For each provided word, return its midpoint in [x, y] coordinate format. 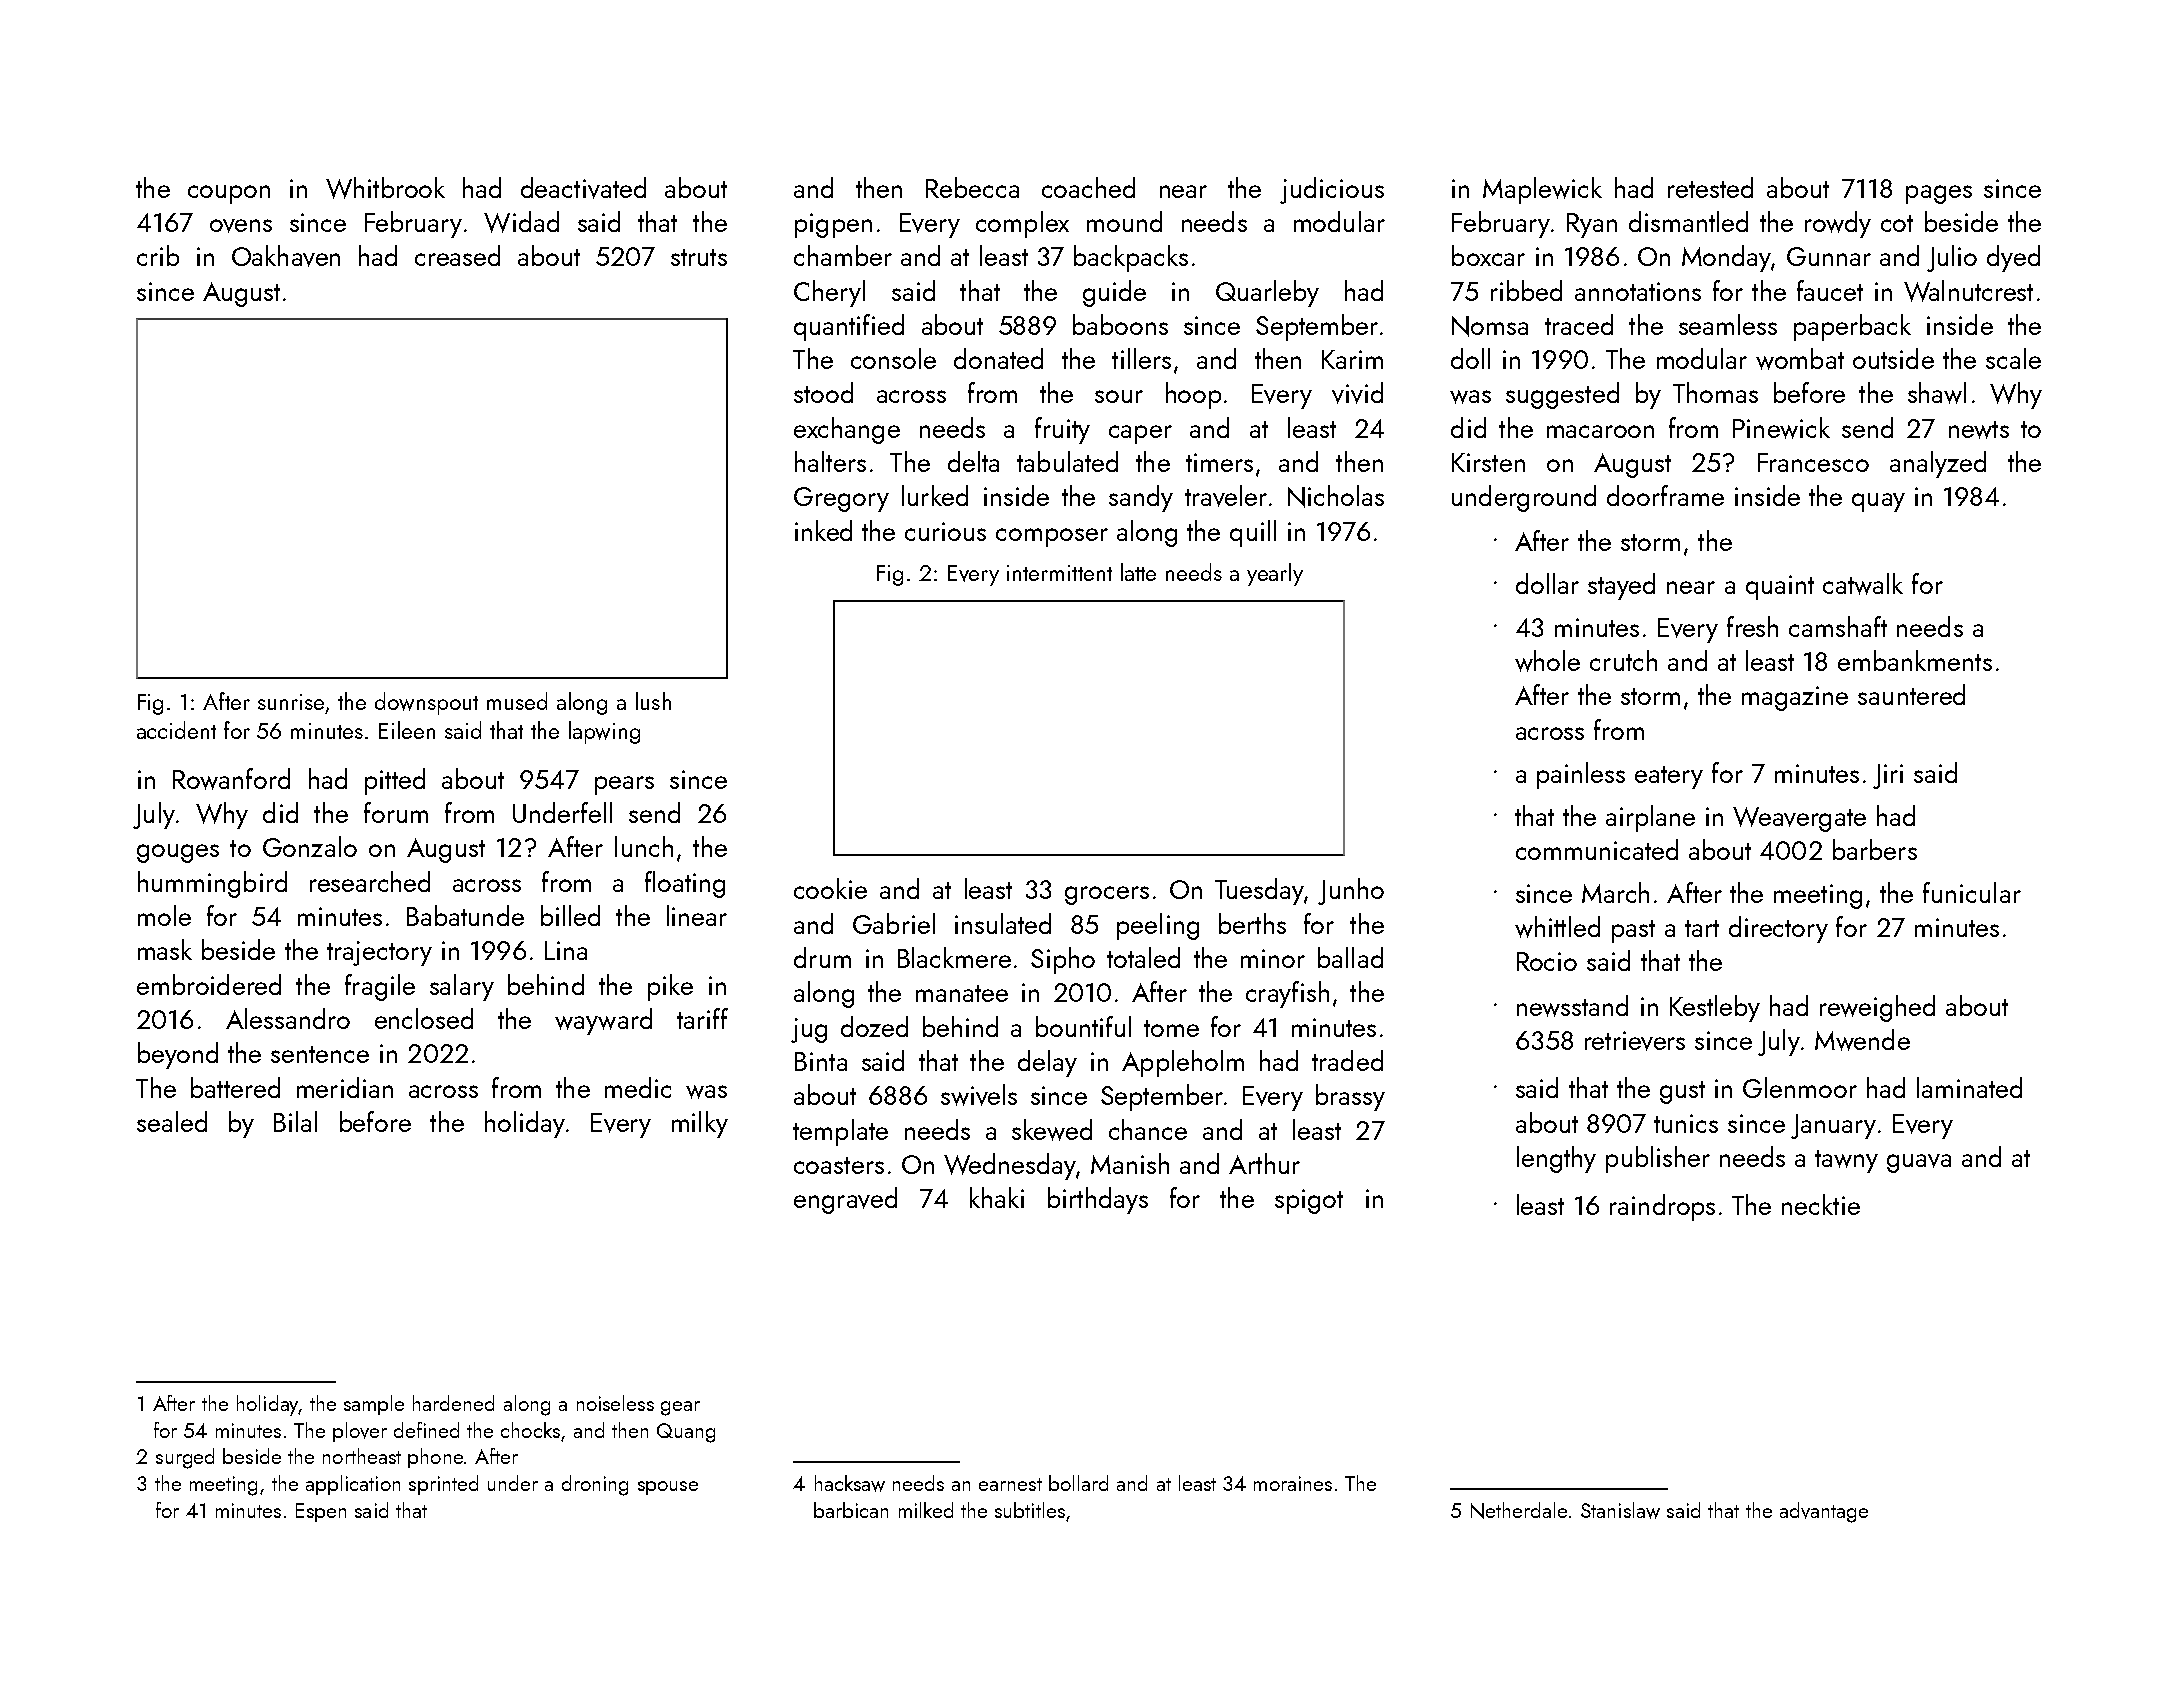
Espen [321, 1512]
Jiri [1888, 776]
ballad [1350, 957]
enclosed [424, 1018]
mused [517, 701]
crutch [1623, 660]
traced [1579, 324]
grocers [1107, 895]
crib [158, 255]
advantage [1824, 1512]
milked [926, 1510]
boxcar [1488, 255]
